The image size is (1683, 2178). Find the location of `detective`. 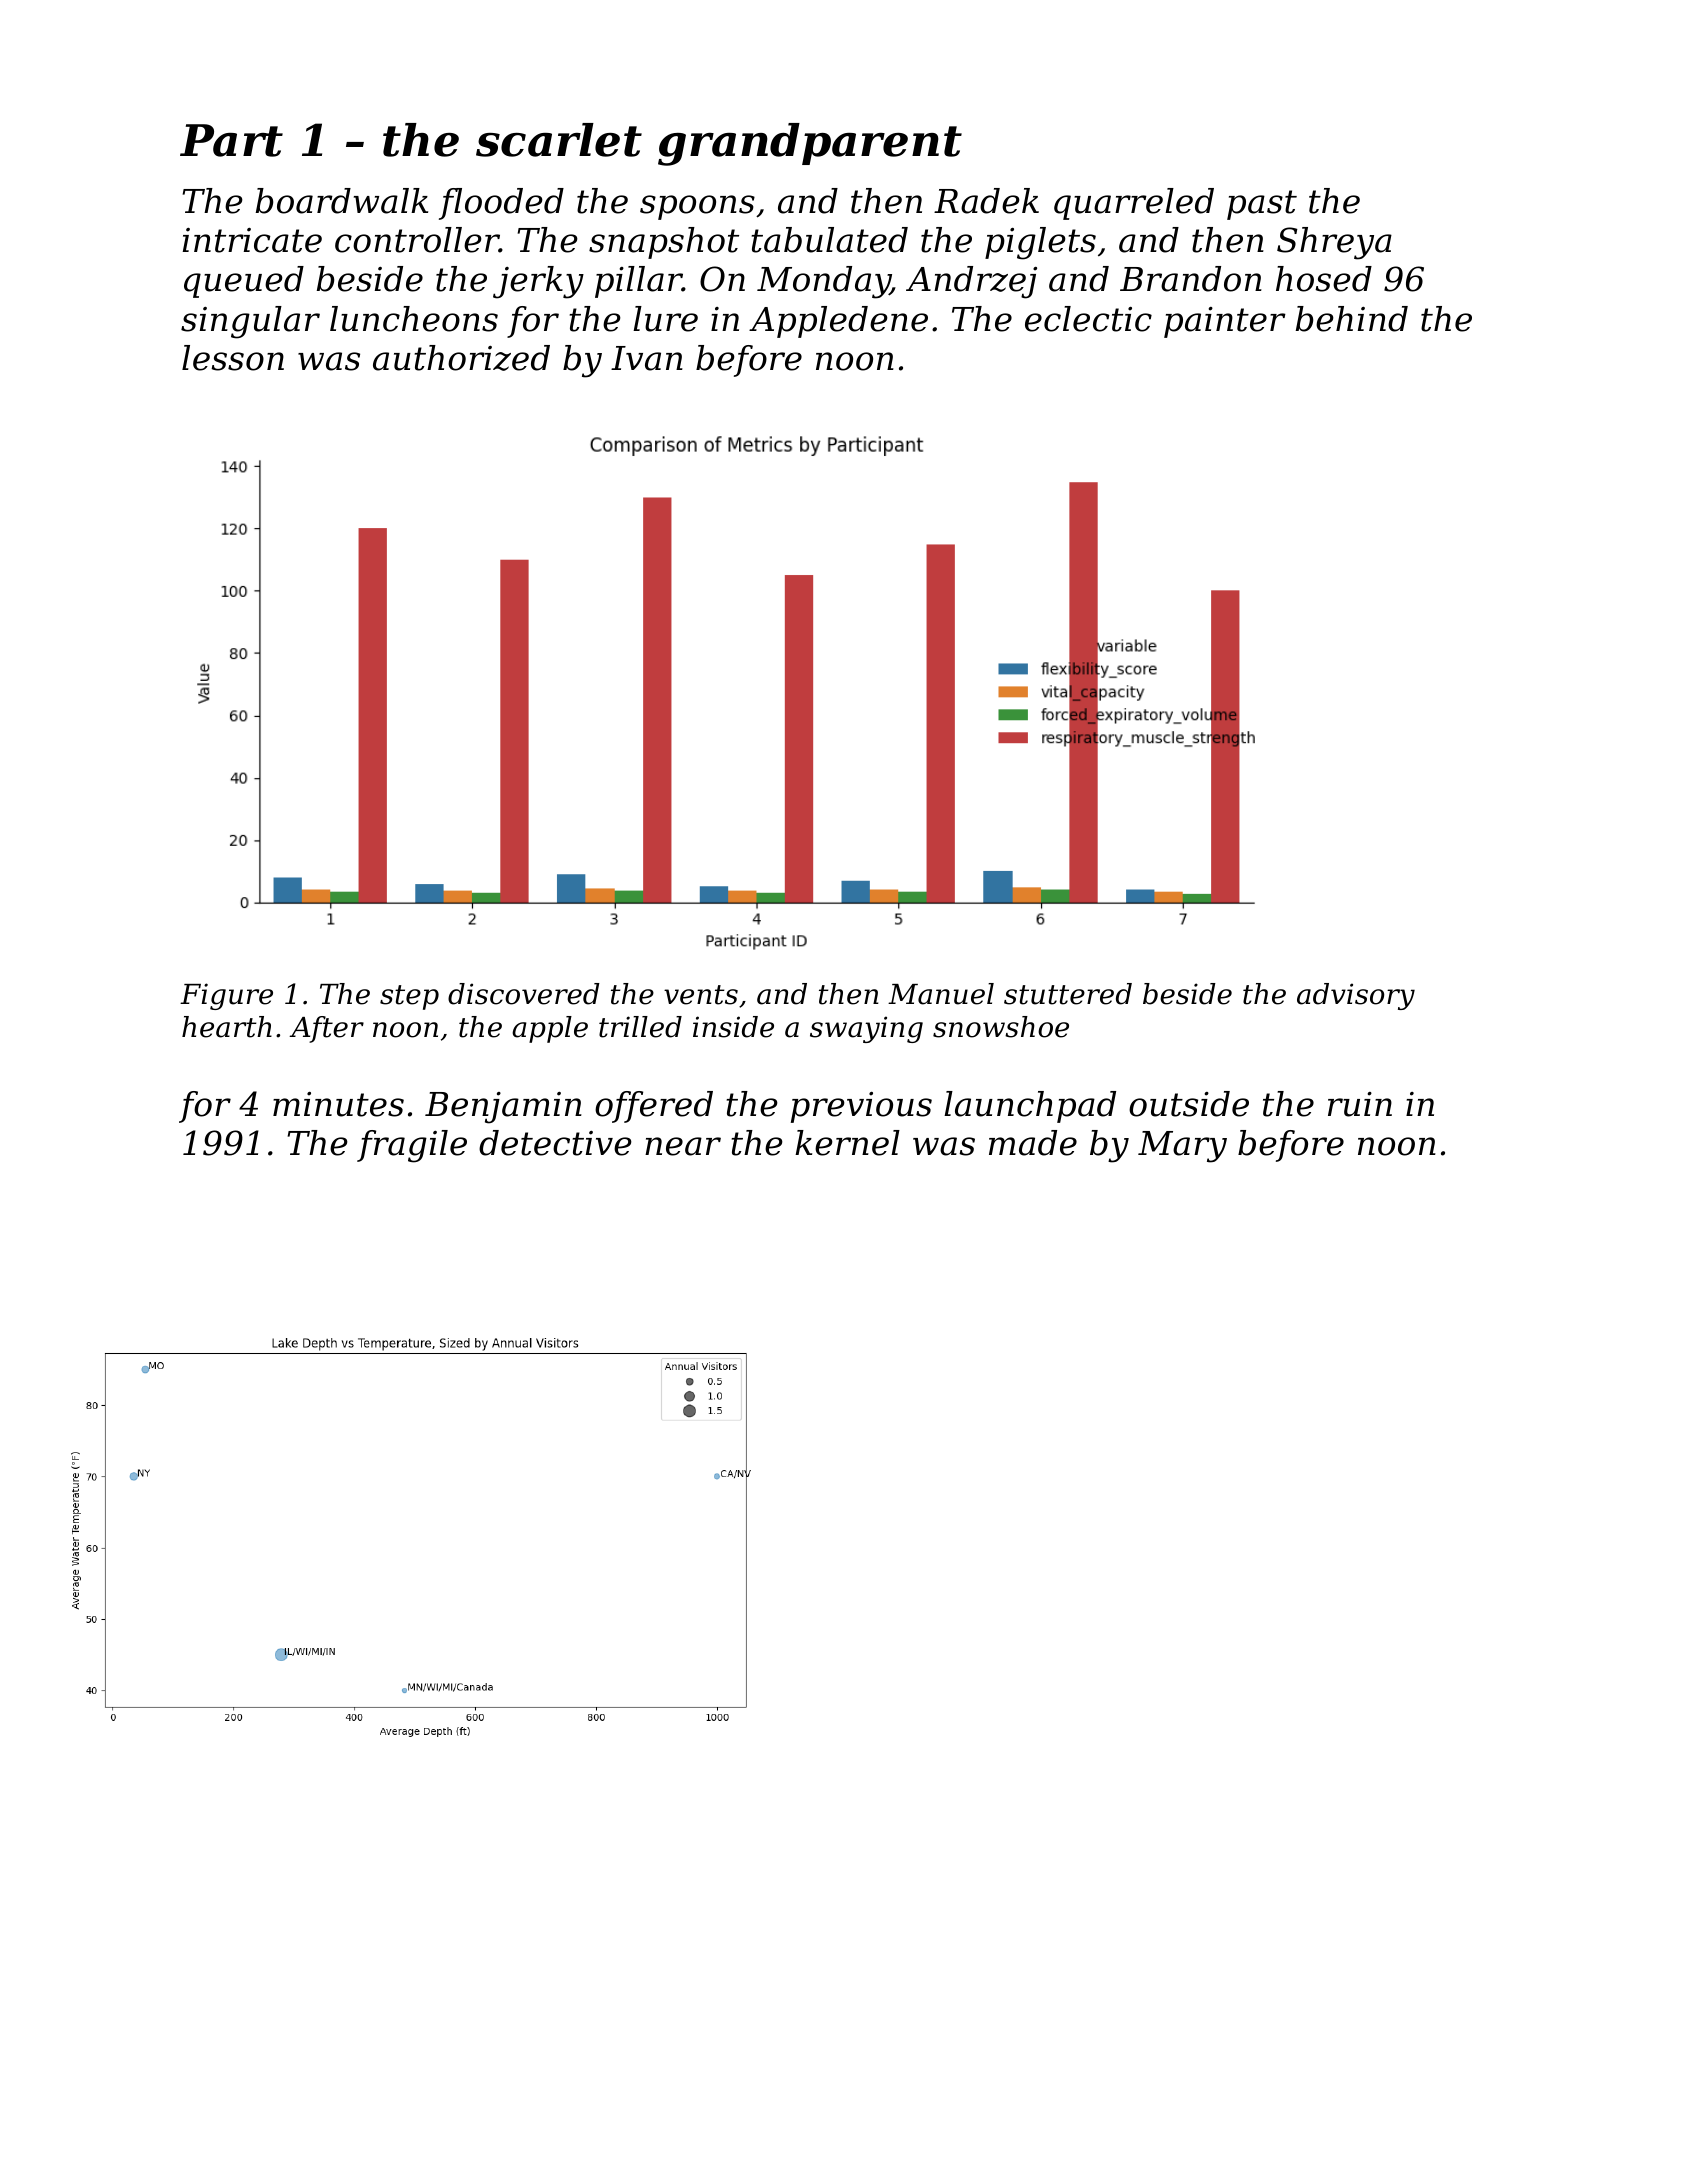

detective is located at coordinates (555, 1143).
